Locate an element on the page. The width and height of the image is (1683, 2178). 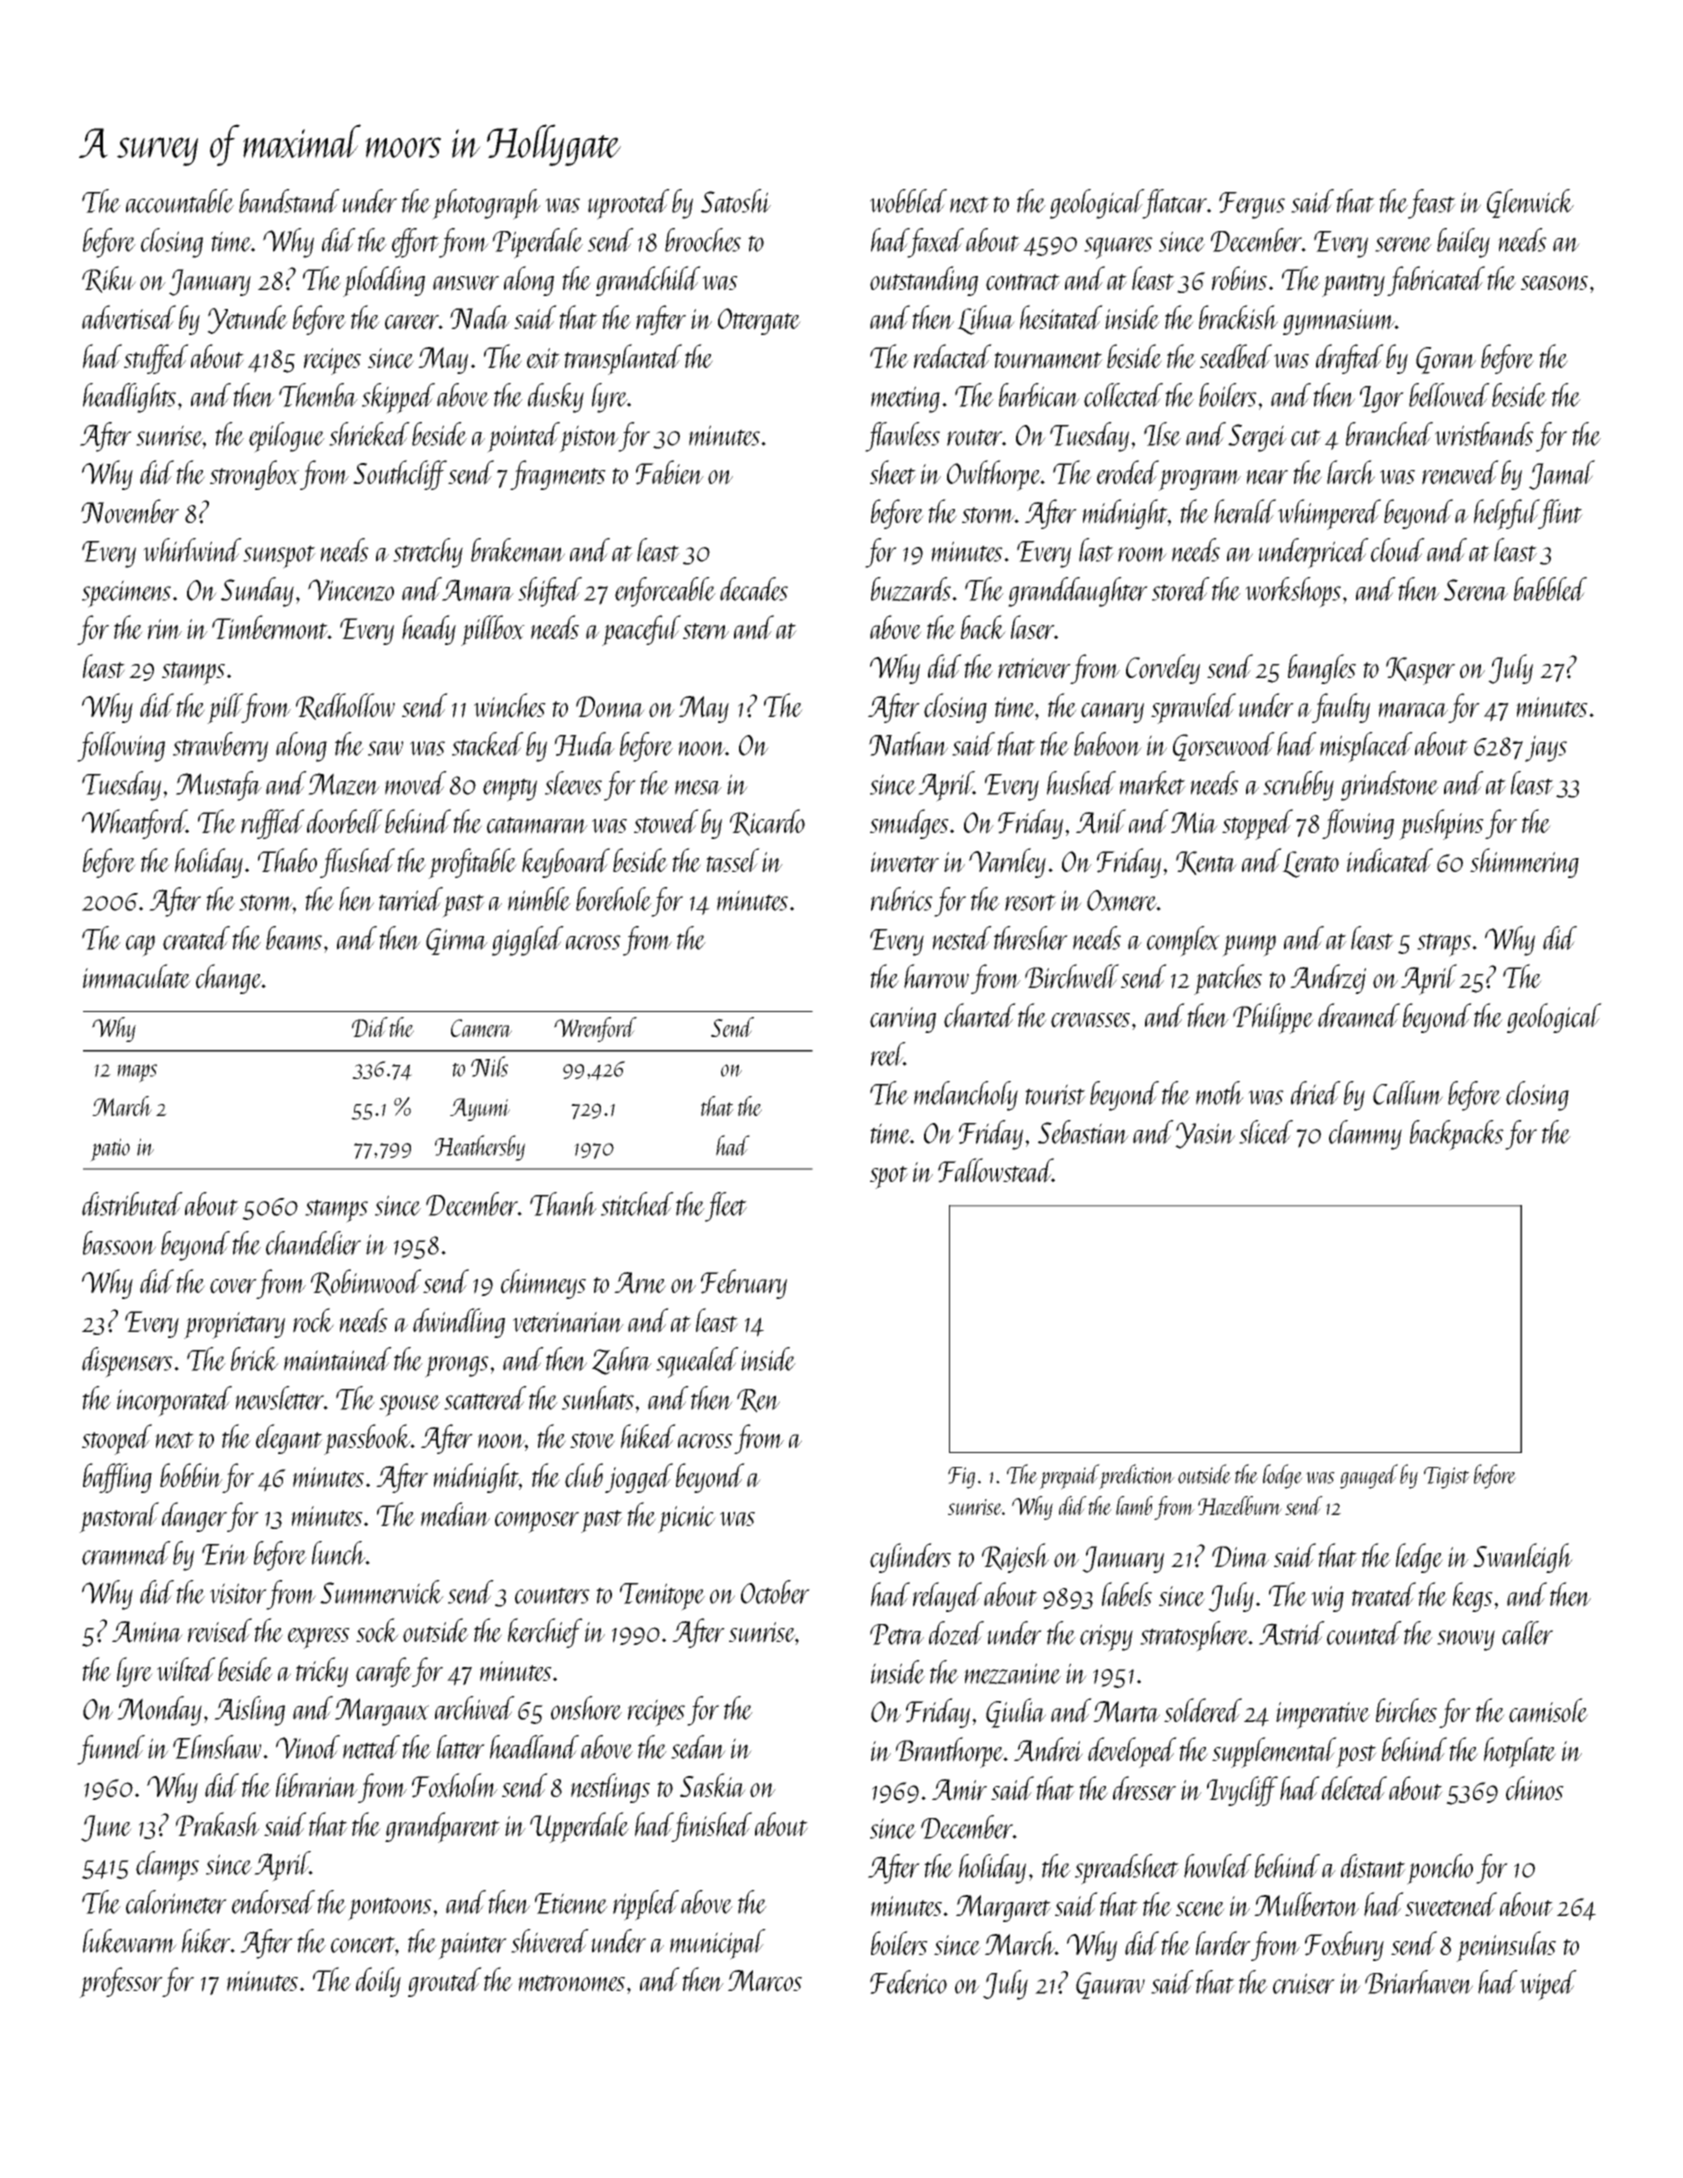
crammed is located at coordinates (126, 1553).
